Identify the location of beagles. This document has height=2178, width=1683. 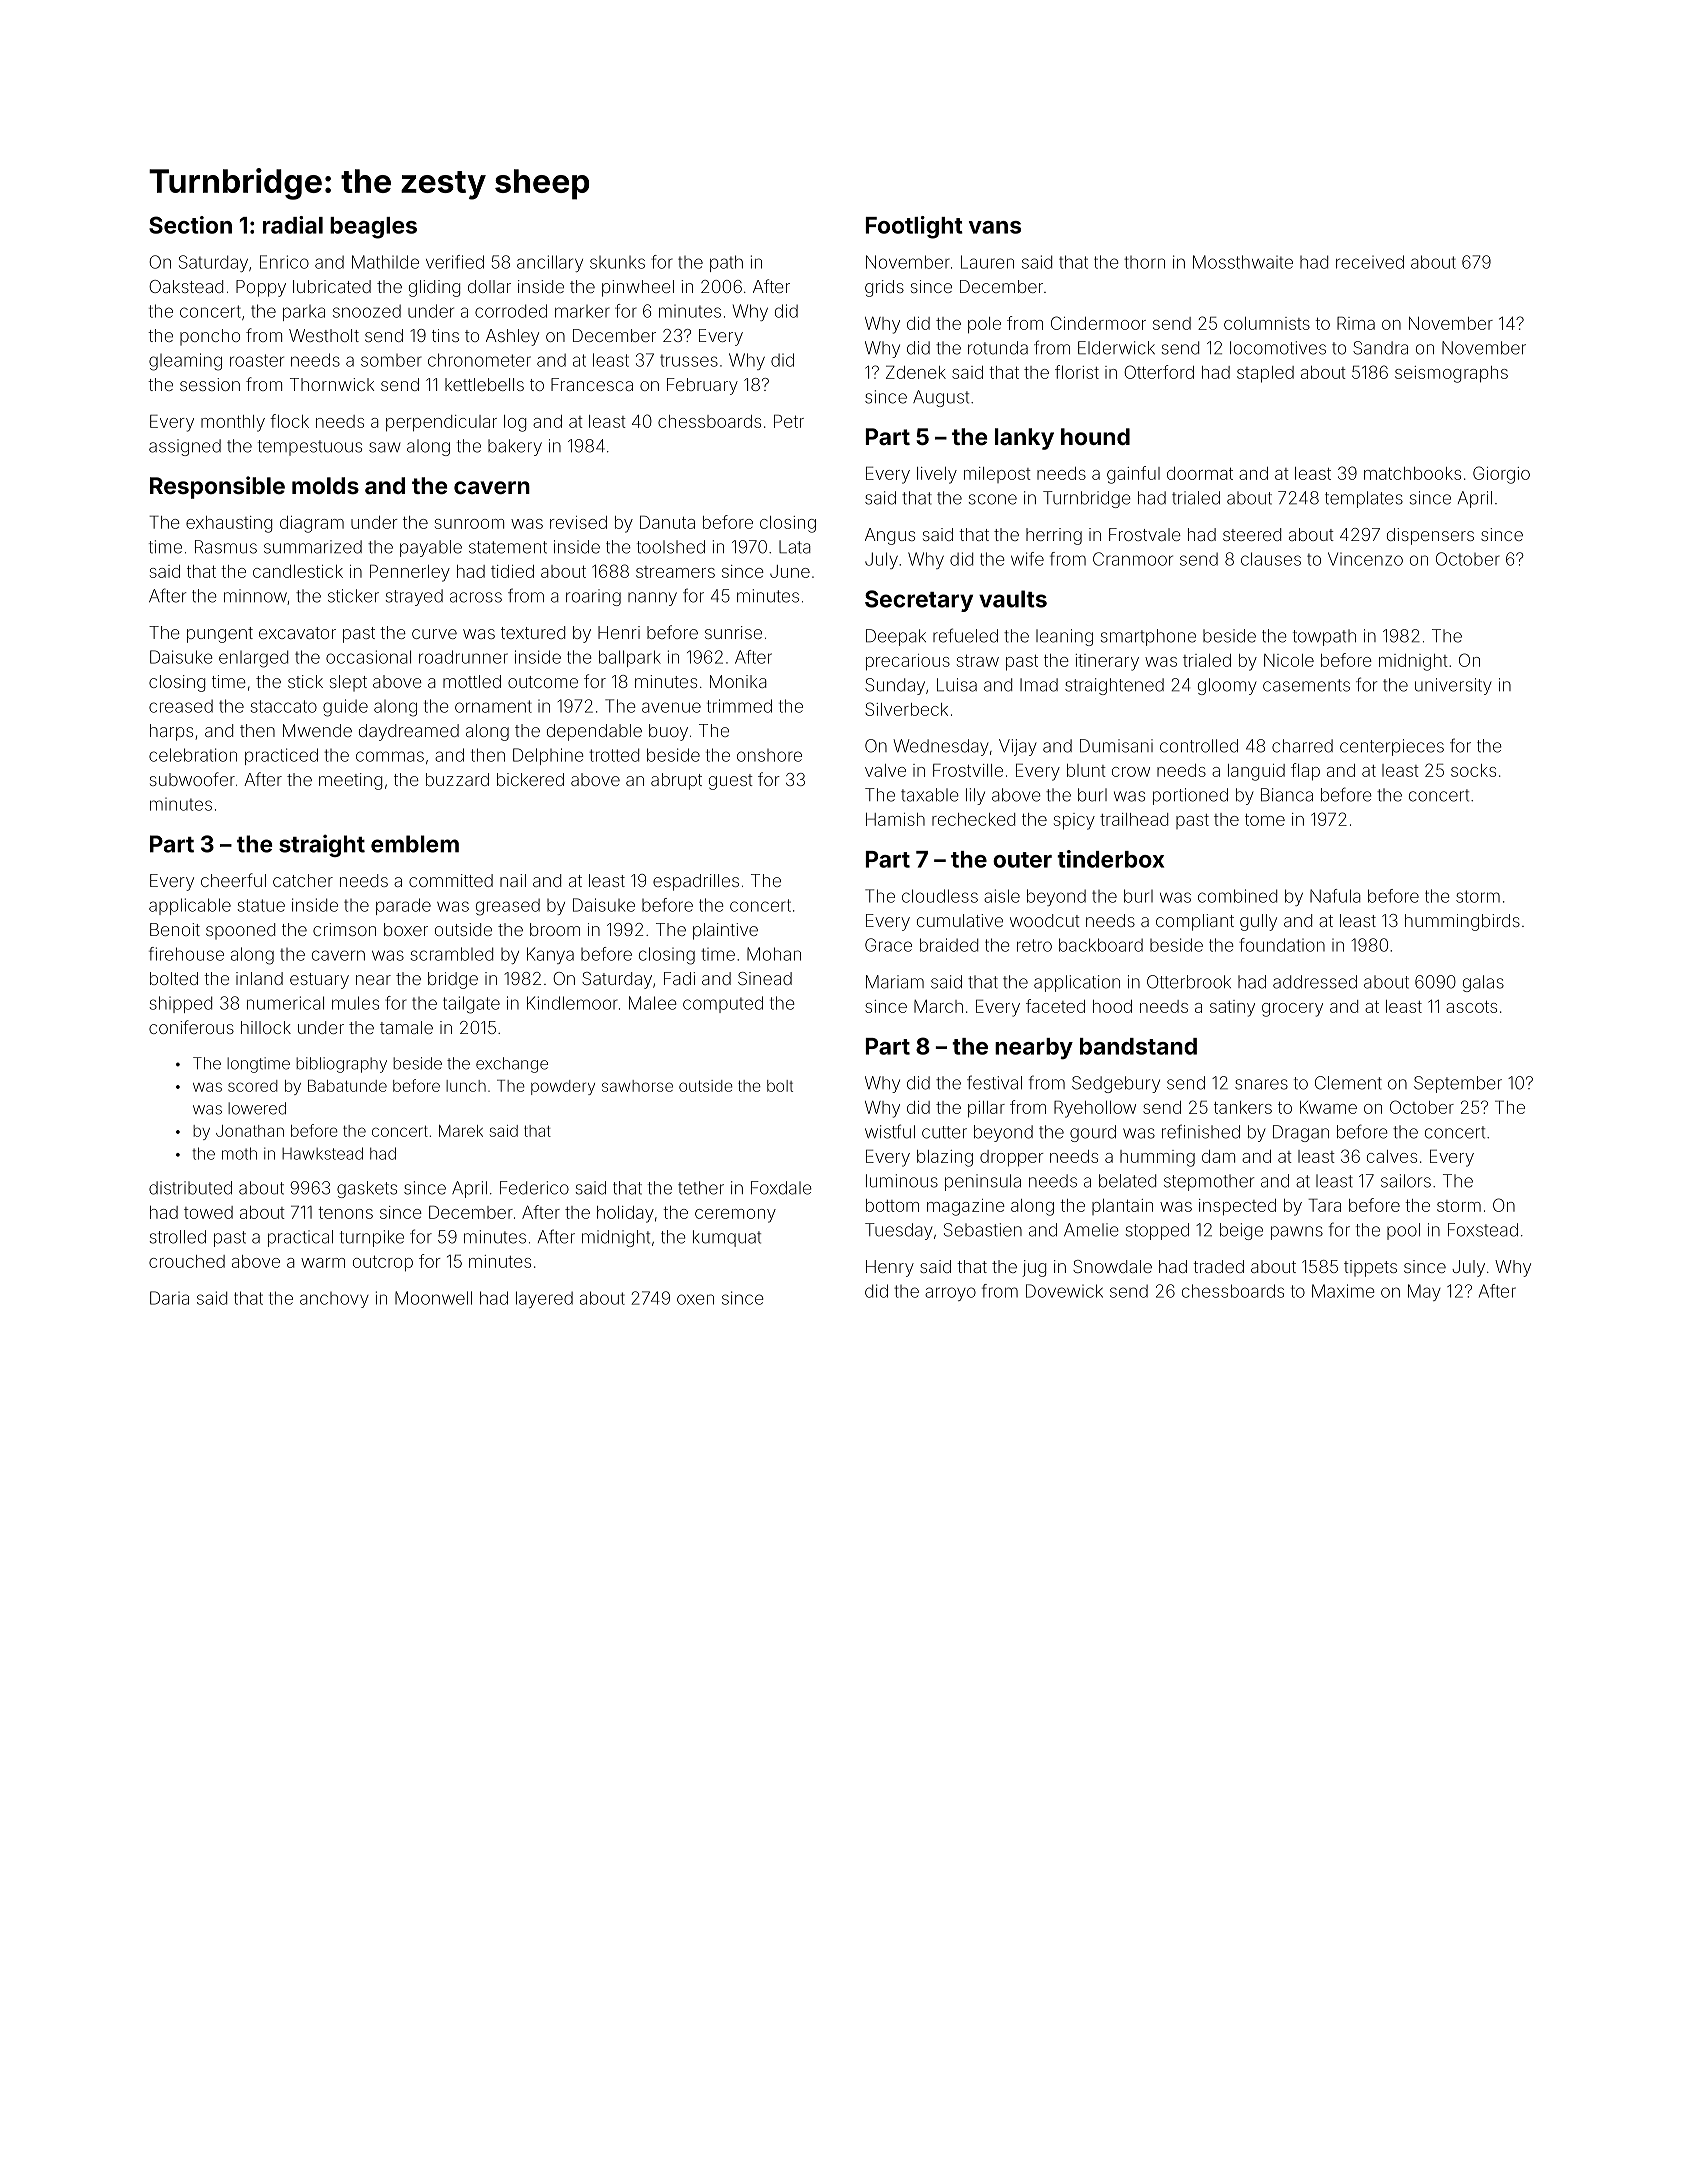
(373, 228).
